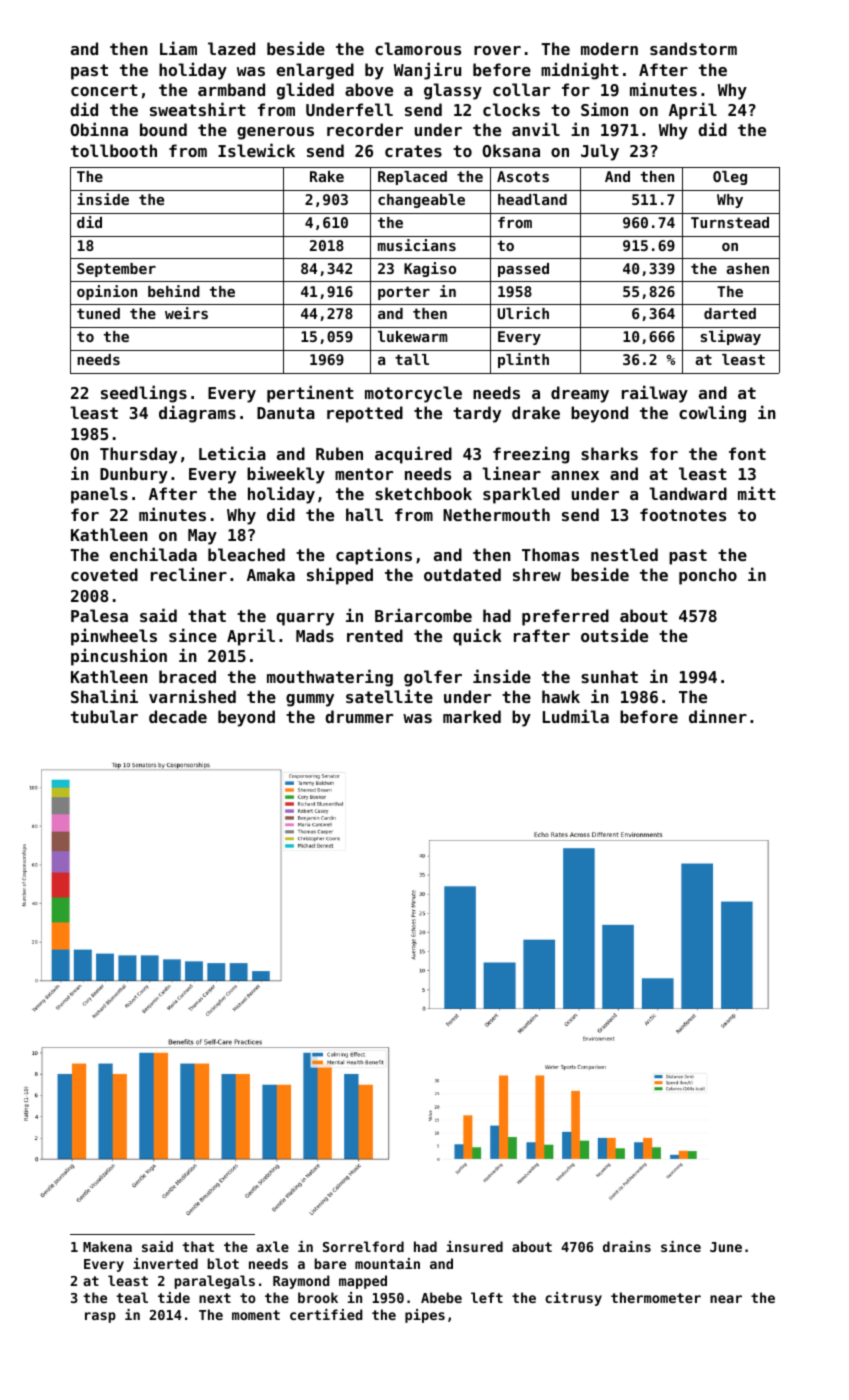 This screenshot has height=1400, width=849. I want to click on dinner, so click(718, 716).
